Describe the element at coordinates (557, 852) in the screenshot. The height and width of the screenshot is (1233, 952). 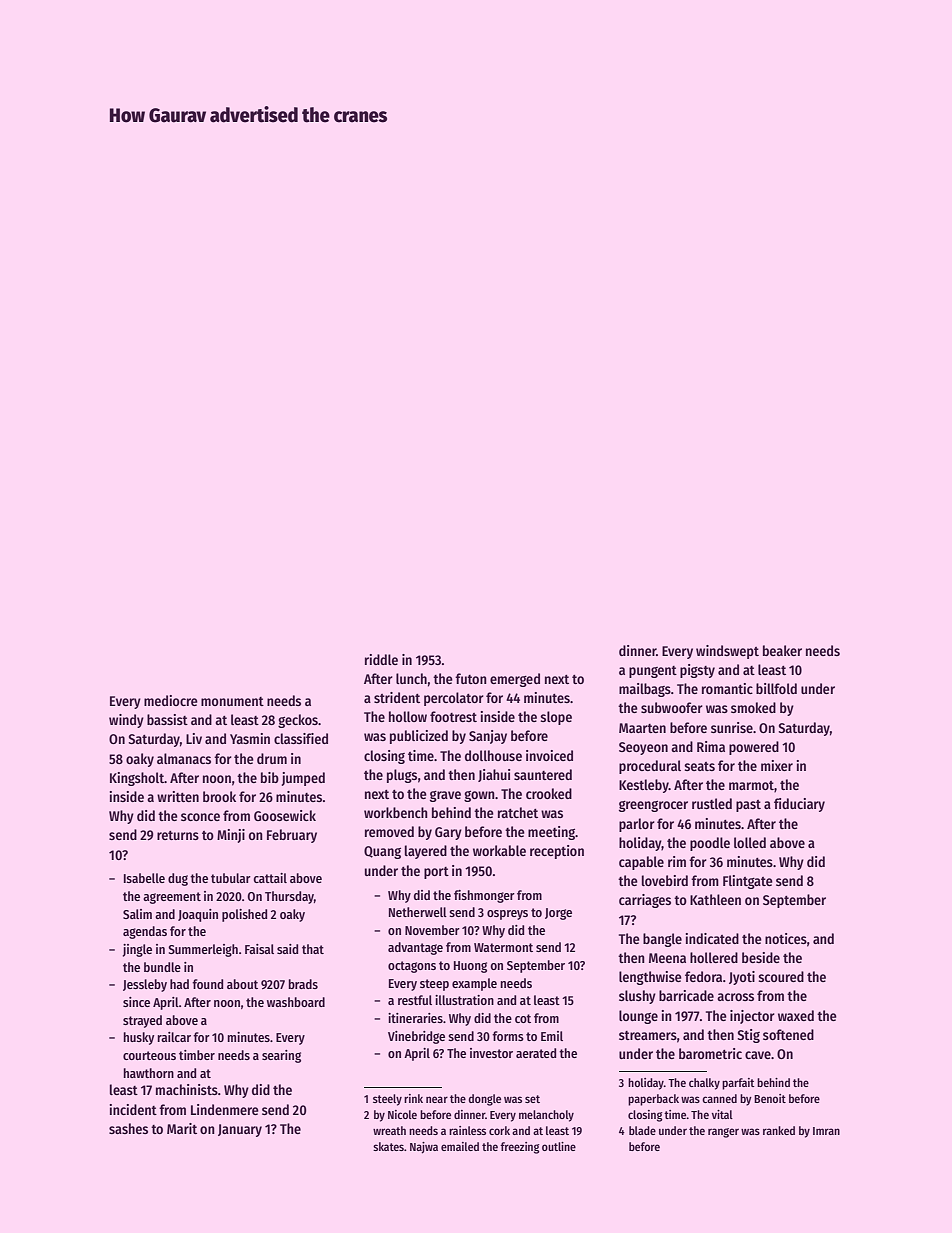
I see `reception` at that location.
